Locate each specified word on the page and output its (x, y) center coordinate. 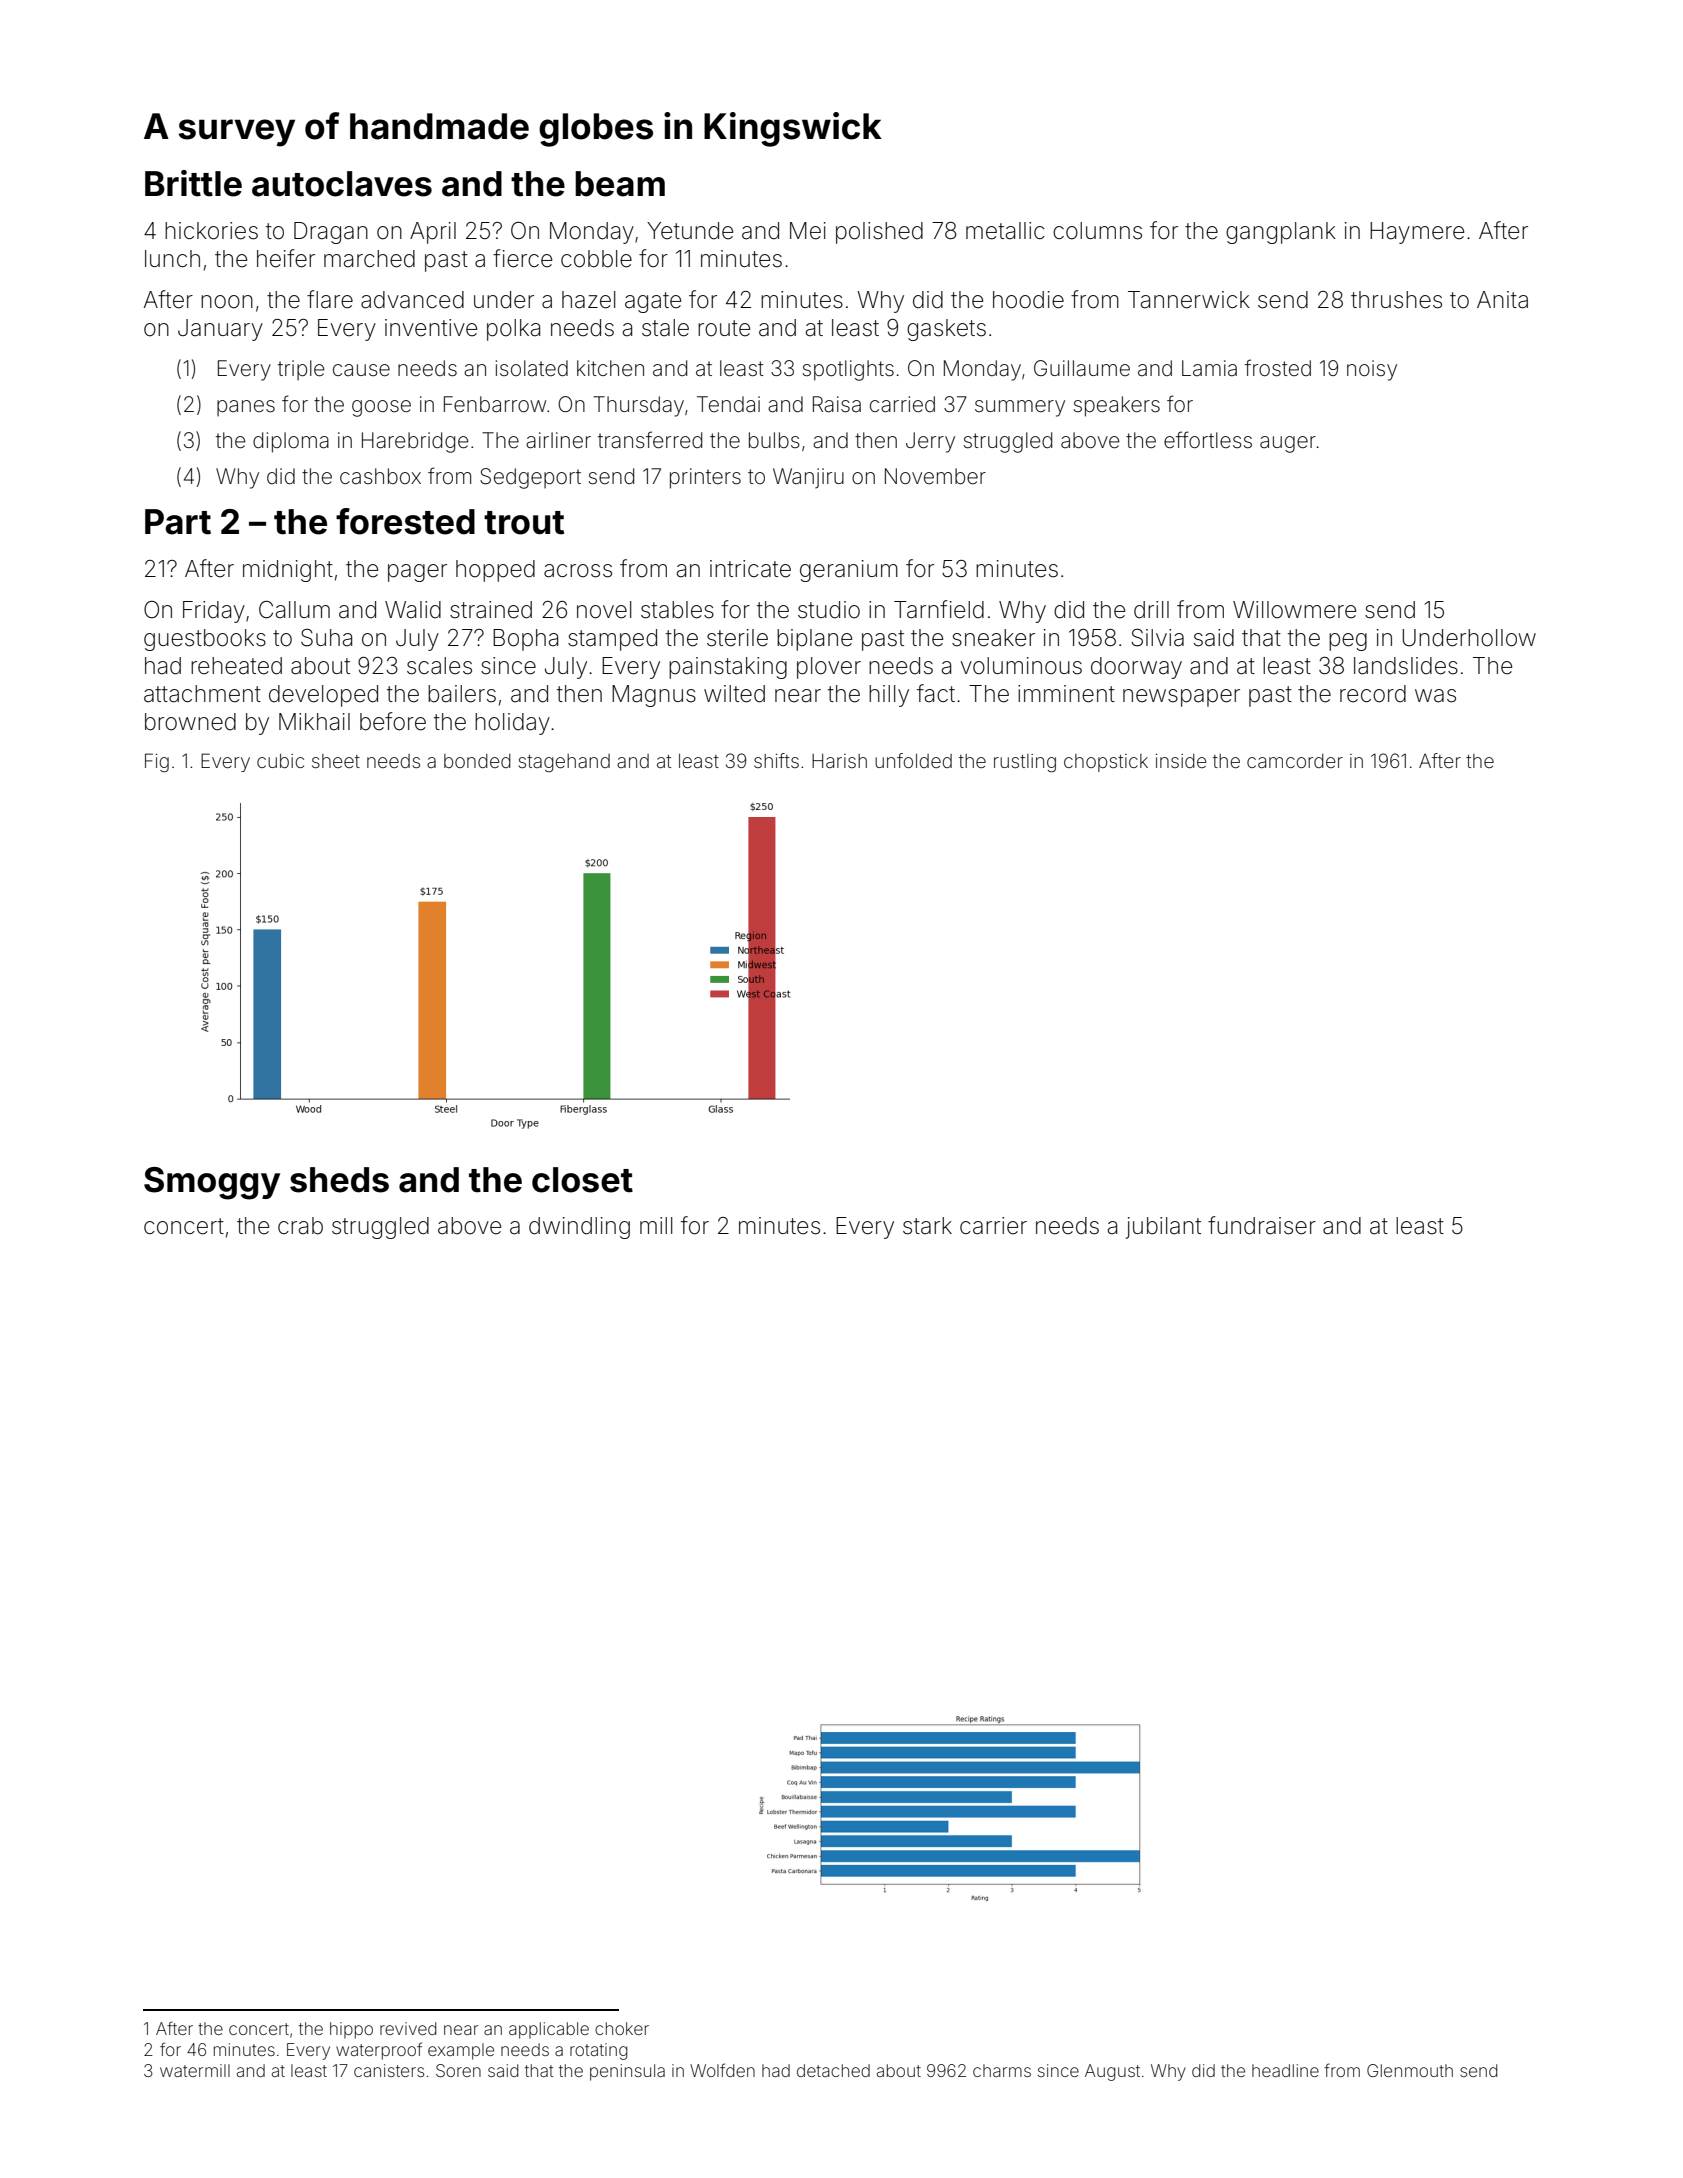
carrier (993, 1226)
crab (300, 1226)
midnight (288, 571)
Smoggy (212, 1183)
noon (227, 302)
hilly (889, 696)
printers (705, 478)
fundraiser (1262, 1225)
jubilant (1163, 1228)
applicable (549, 2030)
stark (927, 1226)
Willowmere (1294, 610)
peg (1348, 642)
